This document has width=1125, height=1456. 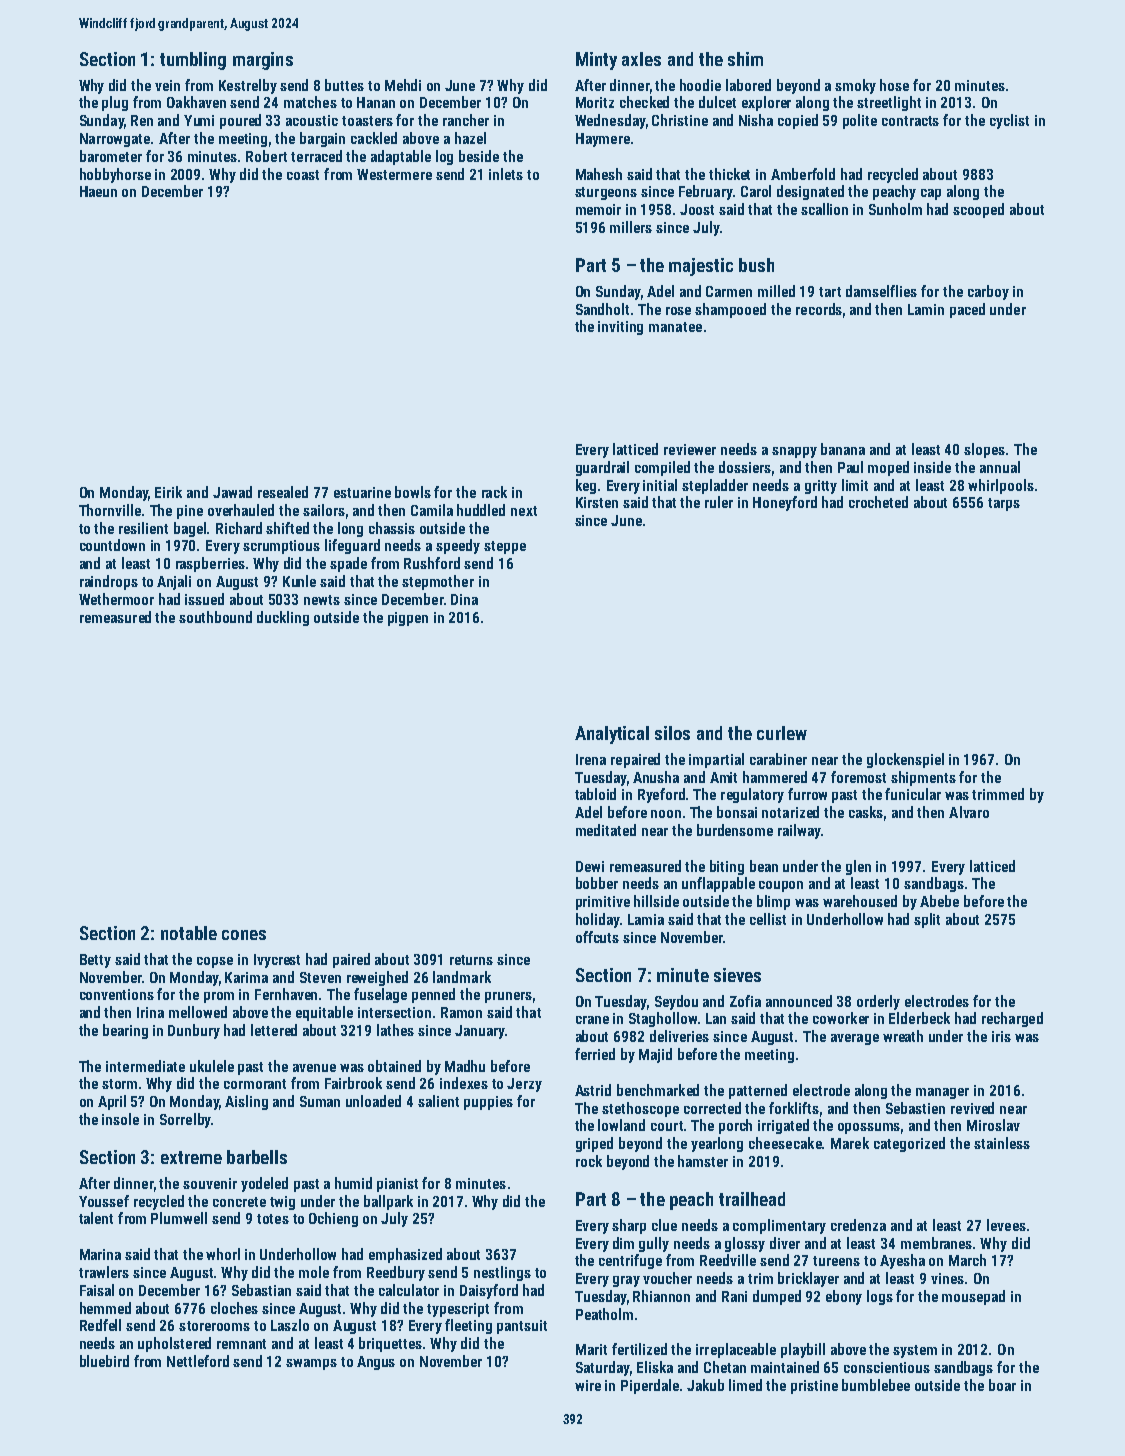 I want to click on rancher, so click(x=466, y=120).
